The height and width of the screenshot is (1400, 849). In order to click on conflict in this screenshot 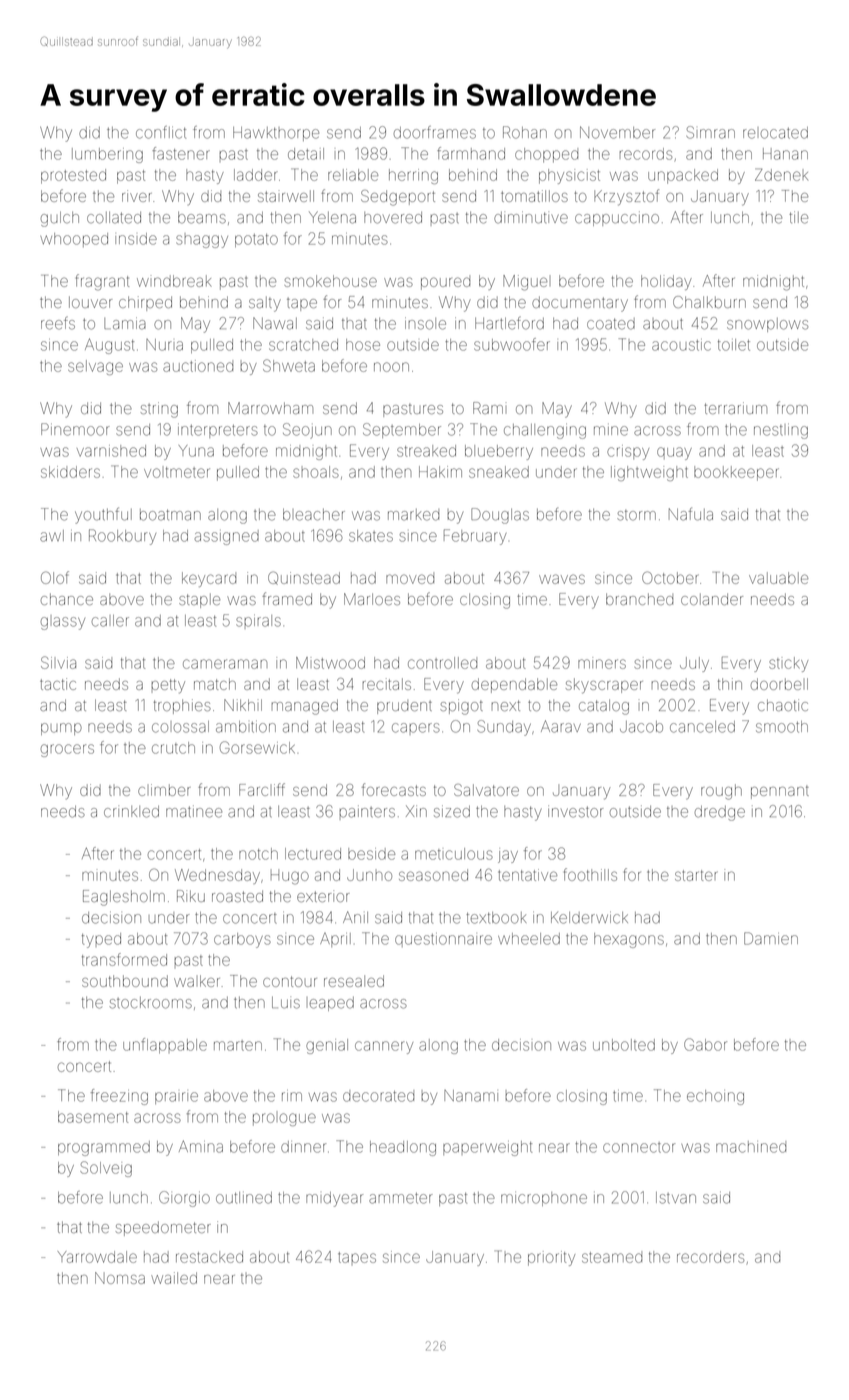, I will do `click(161, 132)`.
